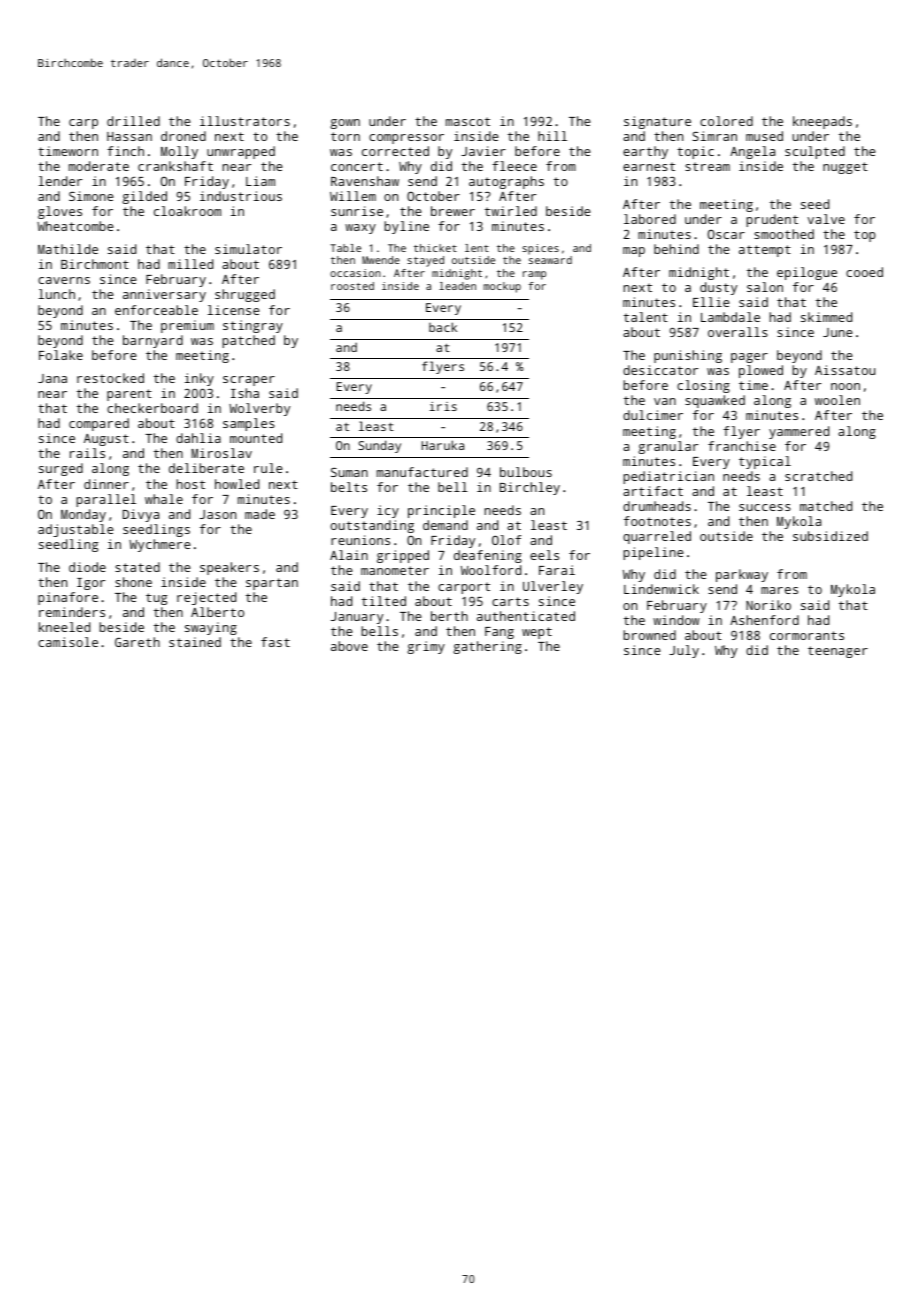 This screenshot has height=1308, width=924. I want to click on fast, so click(275, 642).
